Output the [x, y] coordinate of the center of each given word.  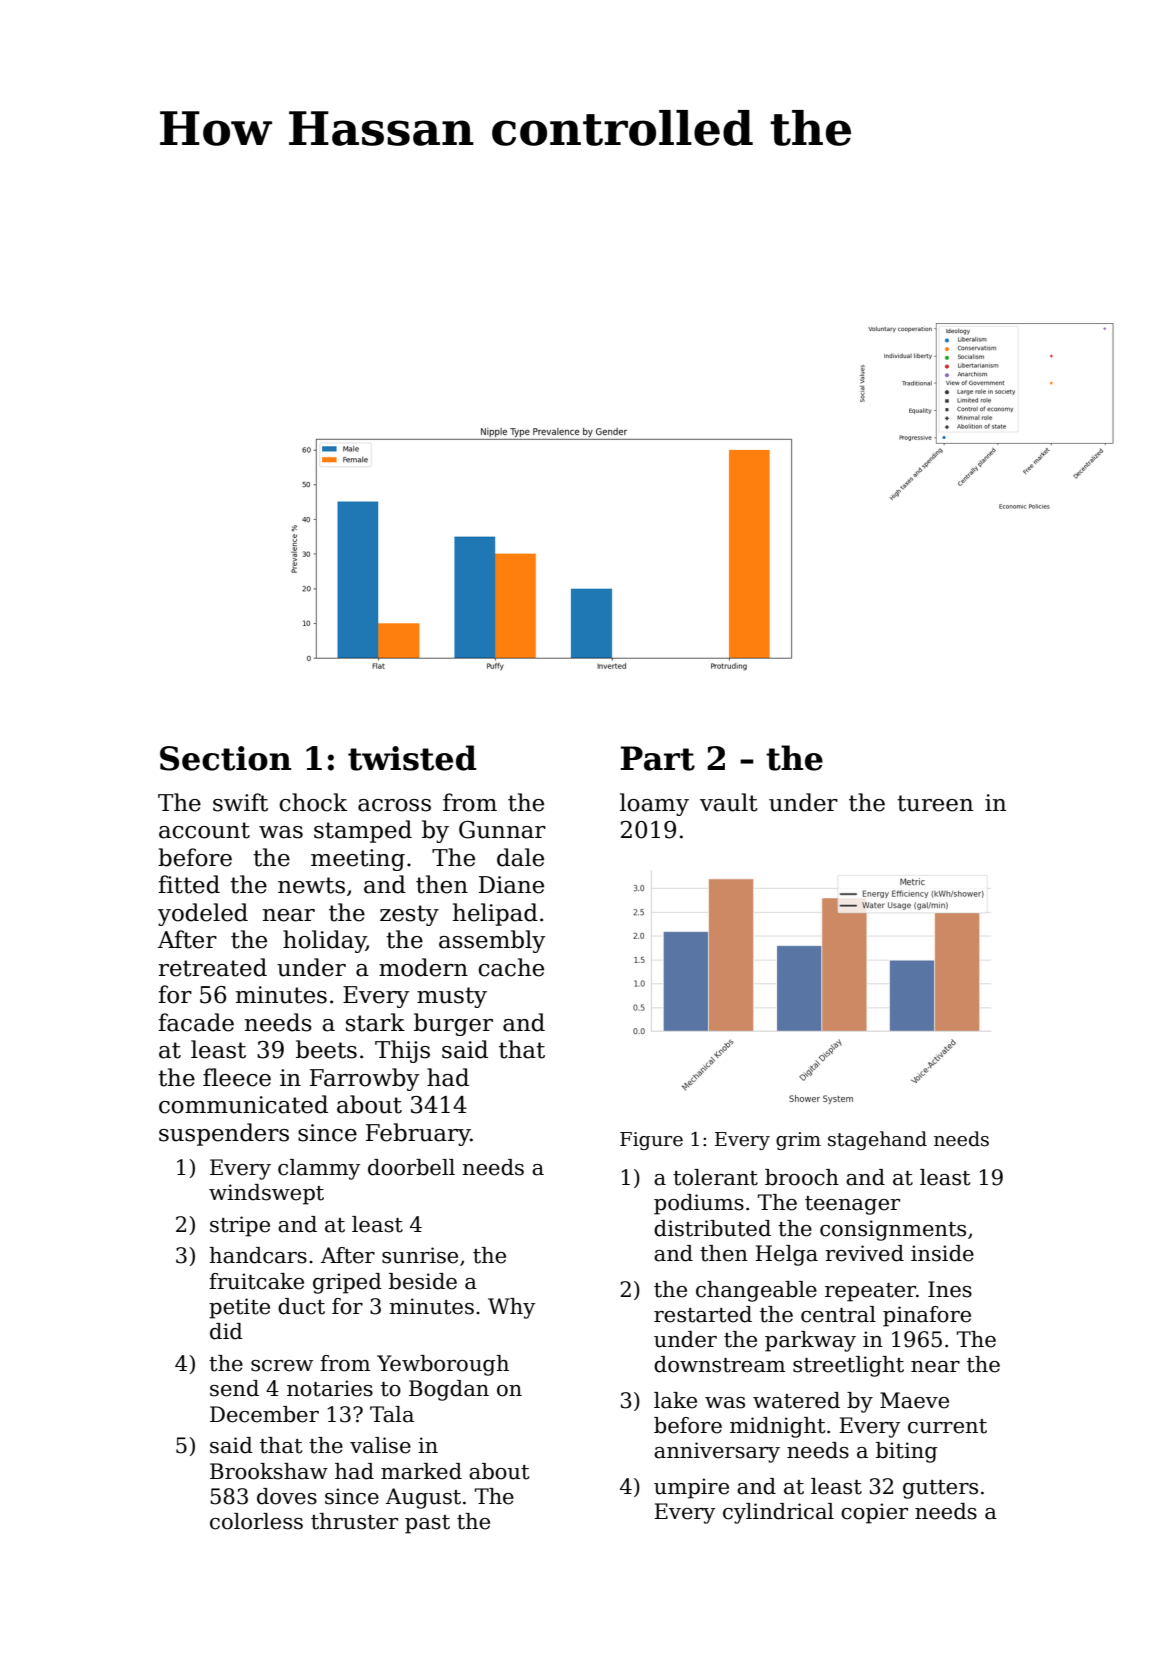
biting [907, 1452]
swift [240, 802]
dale [520, 857]
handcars [258, 1255]
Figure [651, 1141]
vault [729, 802]
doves [287, 1496]
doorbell [411, 1167]
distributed [712, 1228]
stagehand [877, 1140]
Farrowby [364, 1079]
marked [421, 1471]
